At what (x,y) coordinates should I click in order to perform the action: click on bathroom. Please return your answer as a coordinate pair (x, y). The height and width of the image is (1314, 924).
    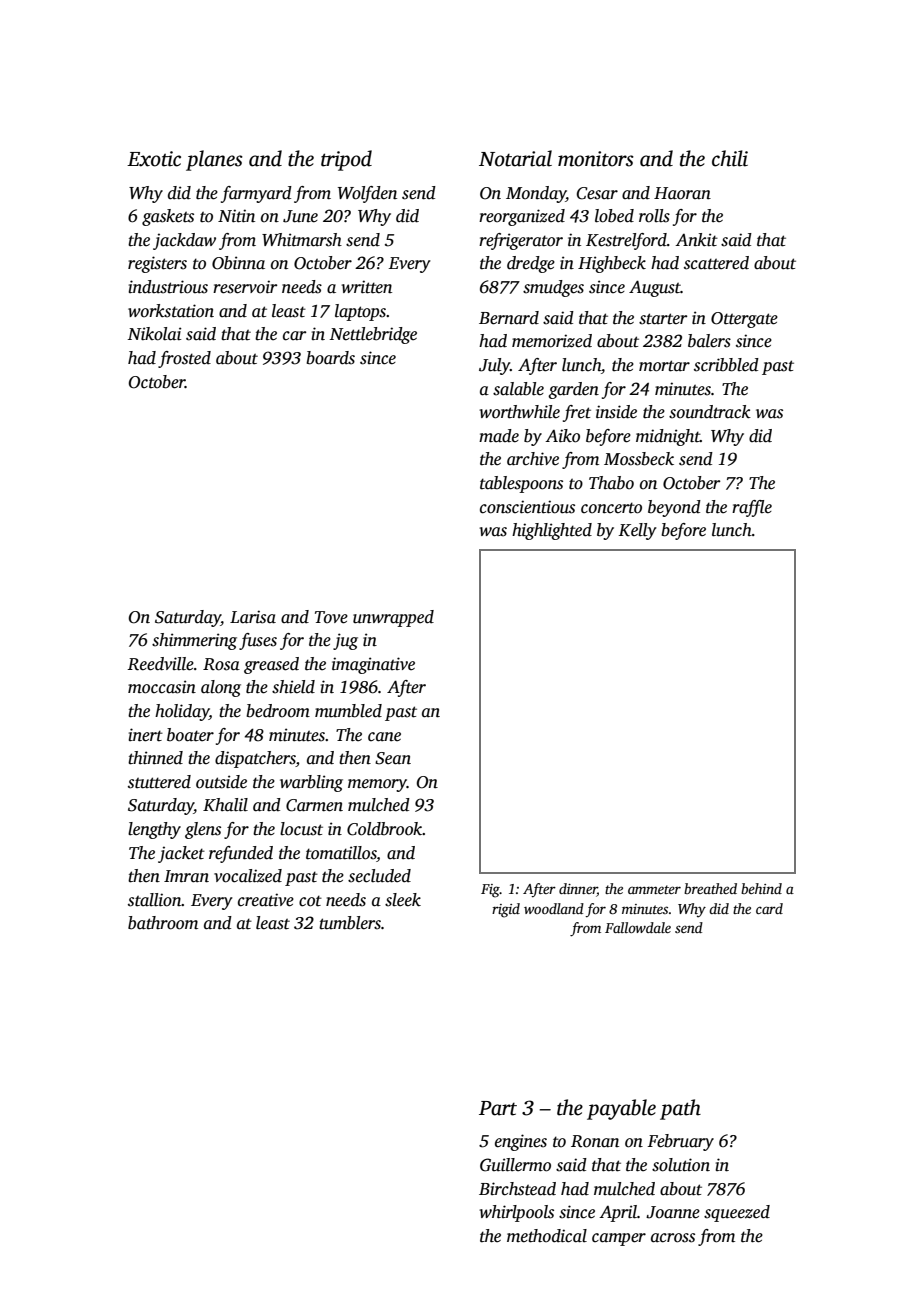
    Looking at the image, I should click on (163, 923).
